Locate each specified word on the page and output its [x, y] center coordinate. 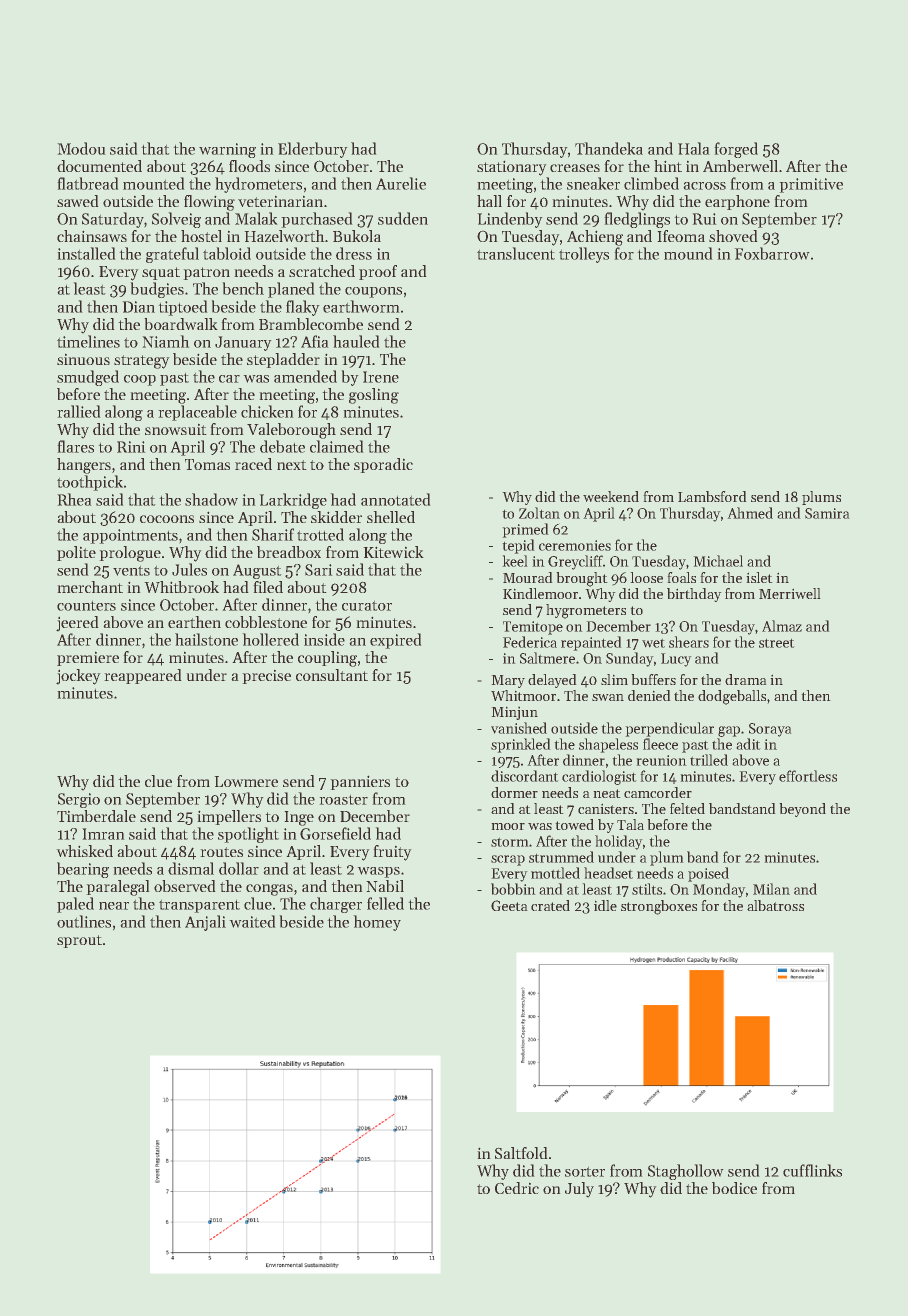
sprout [79, 941]
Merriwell [790, 593]
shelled [391, 517]
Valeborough [291, 431]
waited [252, 921]
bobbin [513, 889]
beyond [802, 810]
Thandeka [609, 148]
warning [227, 150]
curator [367, 605]
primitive [811, 185]
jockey [78, 677]
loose [646, 577]
